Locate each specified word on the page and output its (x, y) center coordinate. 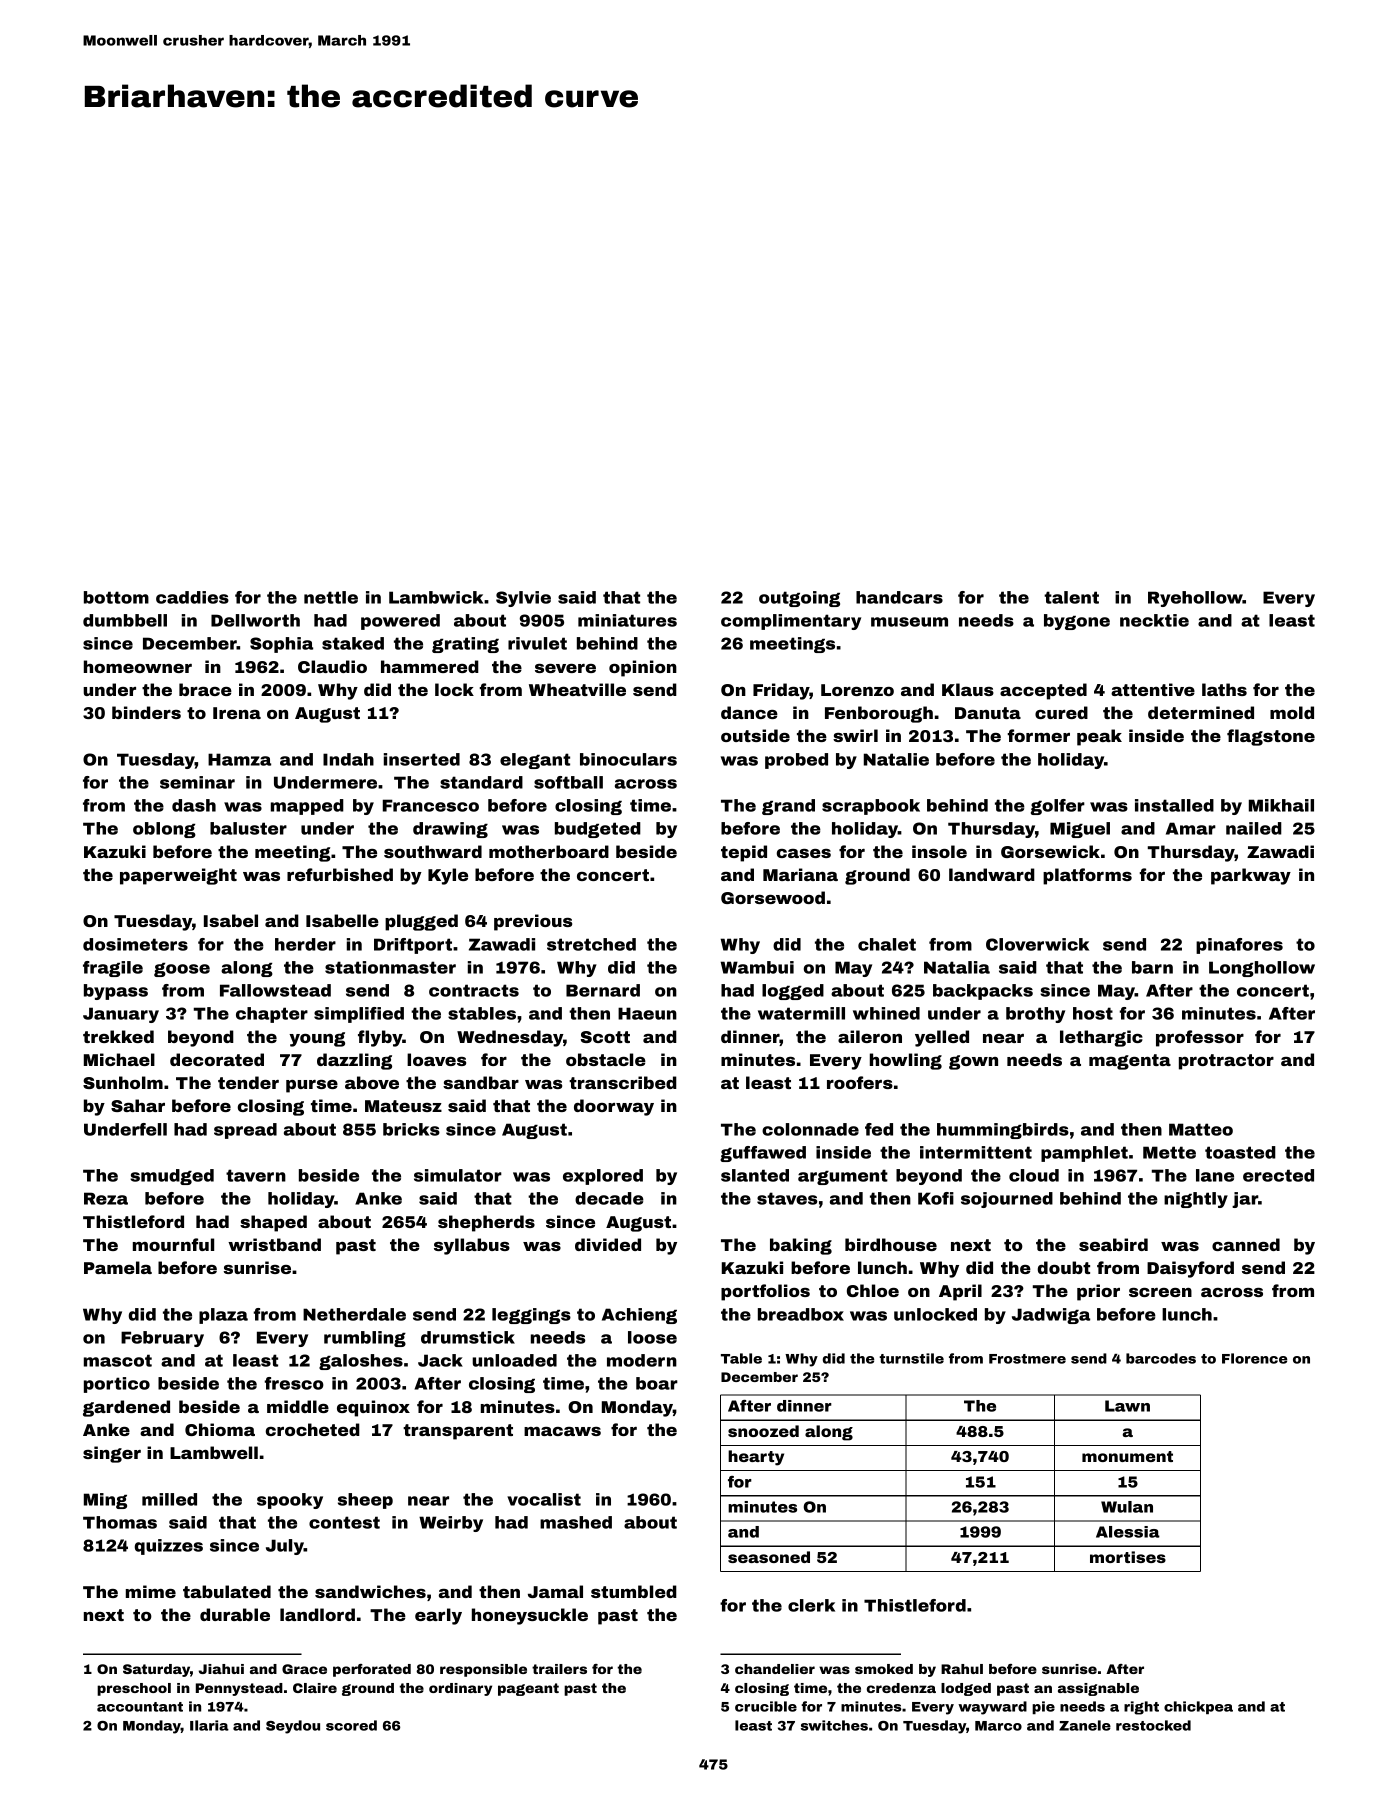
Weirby (451, 1524)
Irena (237, 713)
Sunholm (123, 1082)
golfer (1058, 807)
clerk (811, 1605)
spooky (290, 1501)
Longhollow (1262, 969)
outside (755, 735)
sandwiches (370, 1591)
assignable (1098, 1689)
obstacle (606, 1059)
